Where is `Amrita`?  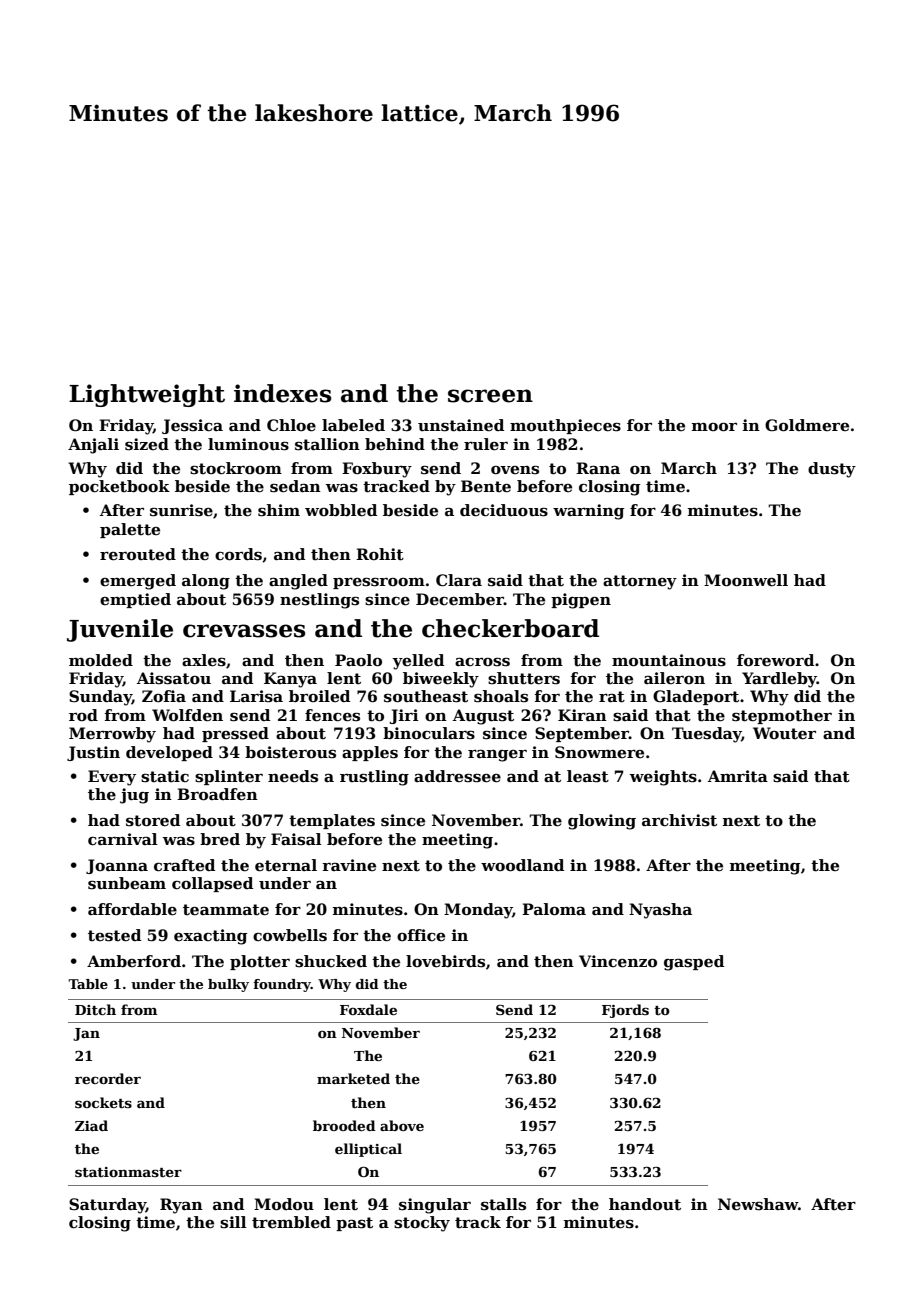
Amrita is located at coordinates (738, 776).
